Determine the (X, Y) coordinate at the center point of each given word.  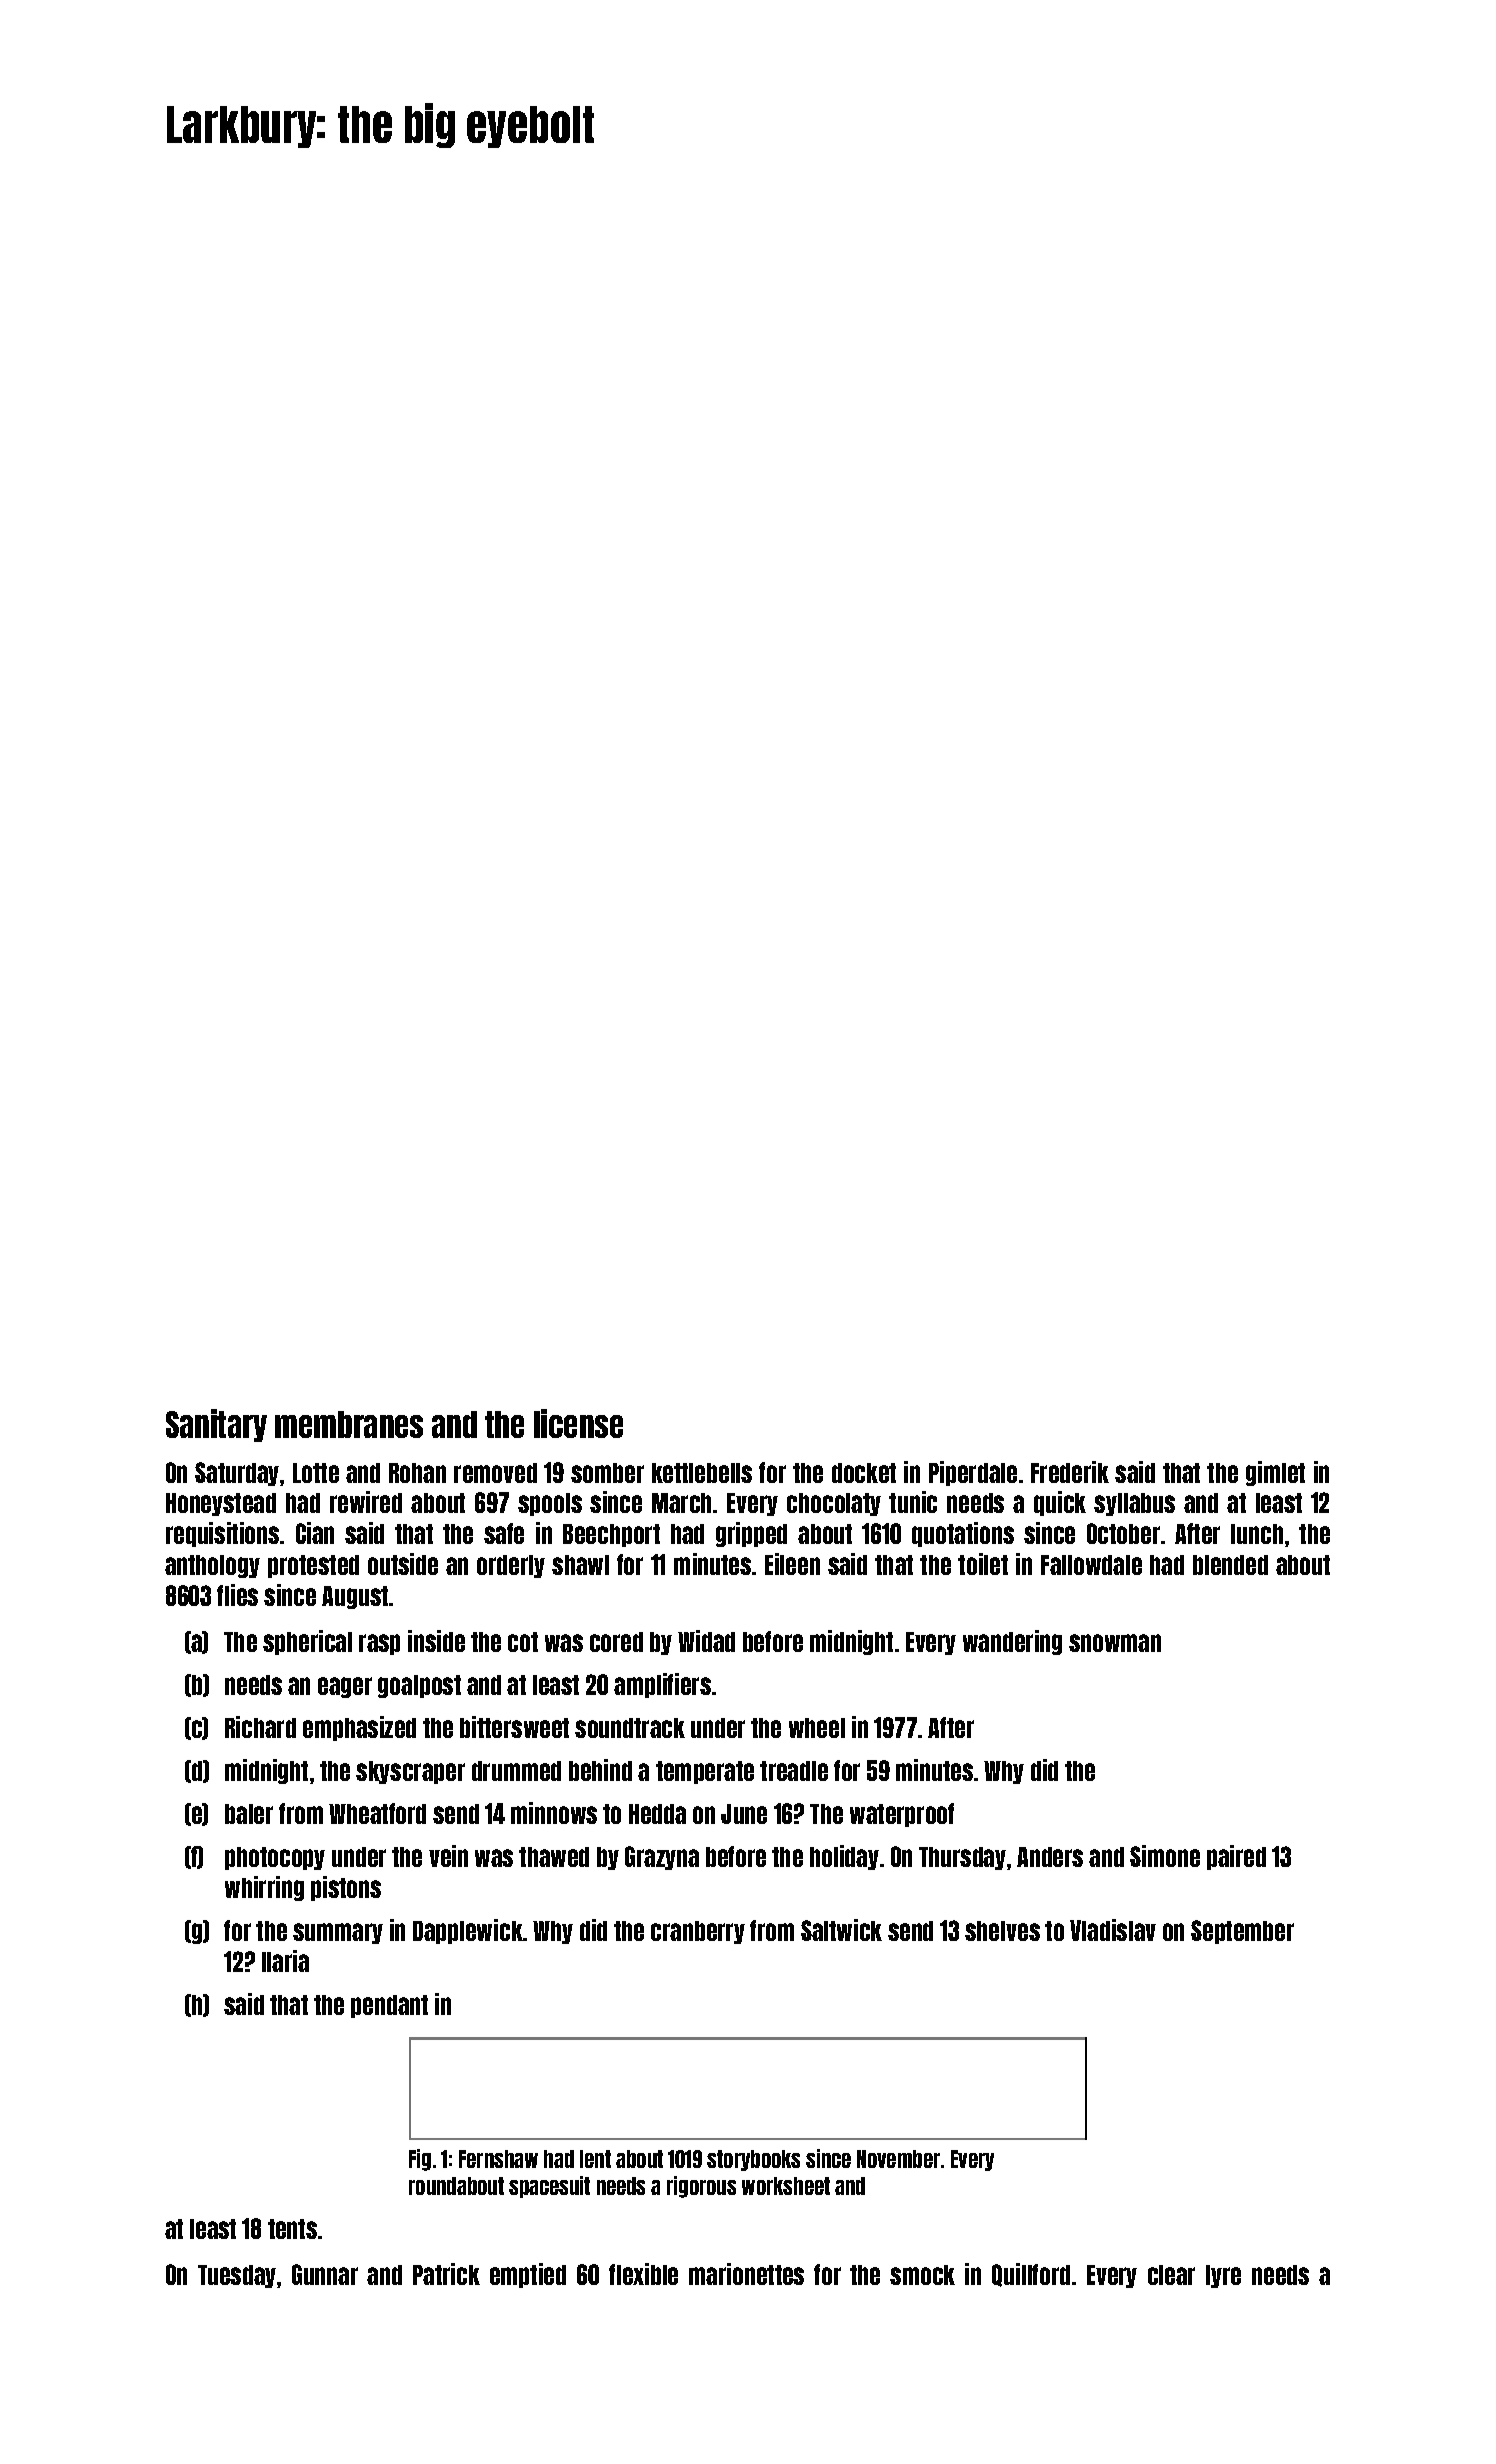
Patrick (446, 2274)
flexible (643, 2274)
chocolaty (834, 1504)
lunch (1257, 1534)
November (898, 2159)
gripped (751, 1534)
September (1242, 1932)
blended (1230, 1565)
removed (495, 1473)
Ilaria (285, 1961)
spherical (307, 1642)
